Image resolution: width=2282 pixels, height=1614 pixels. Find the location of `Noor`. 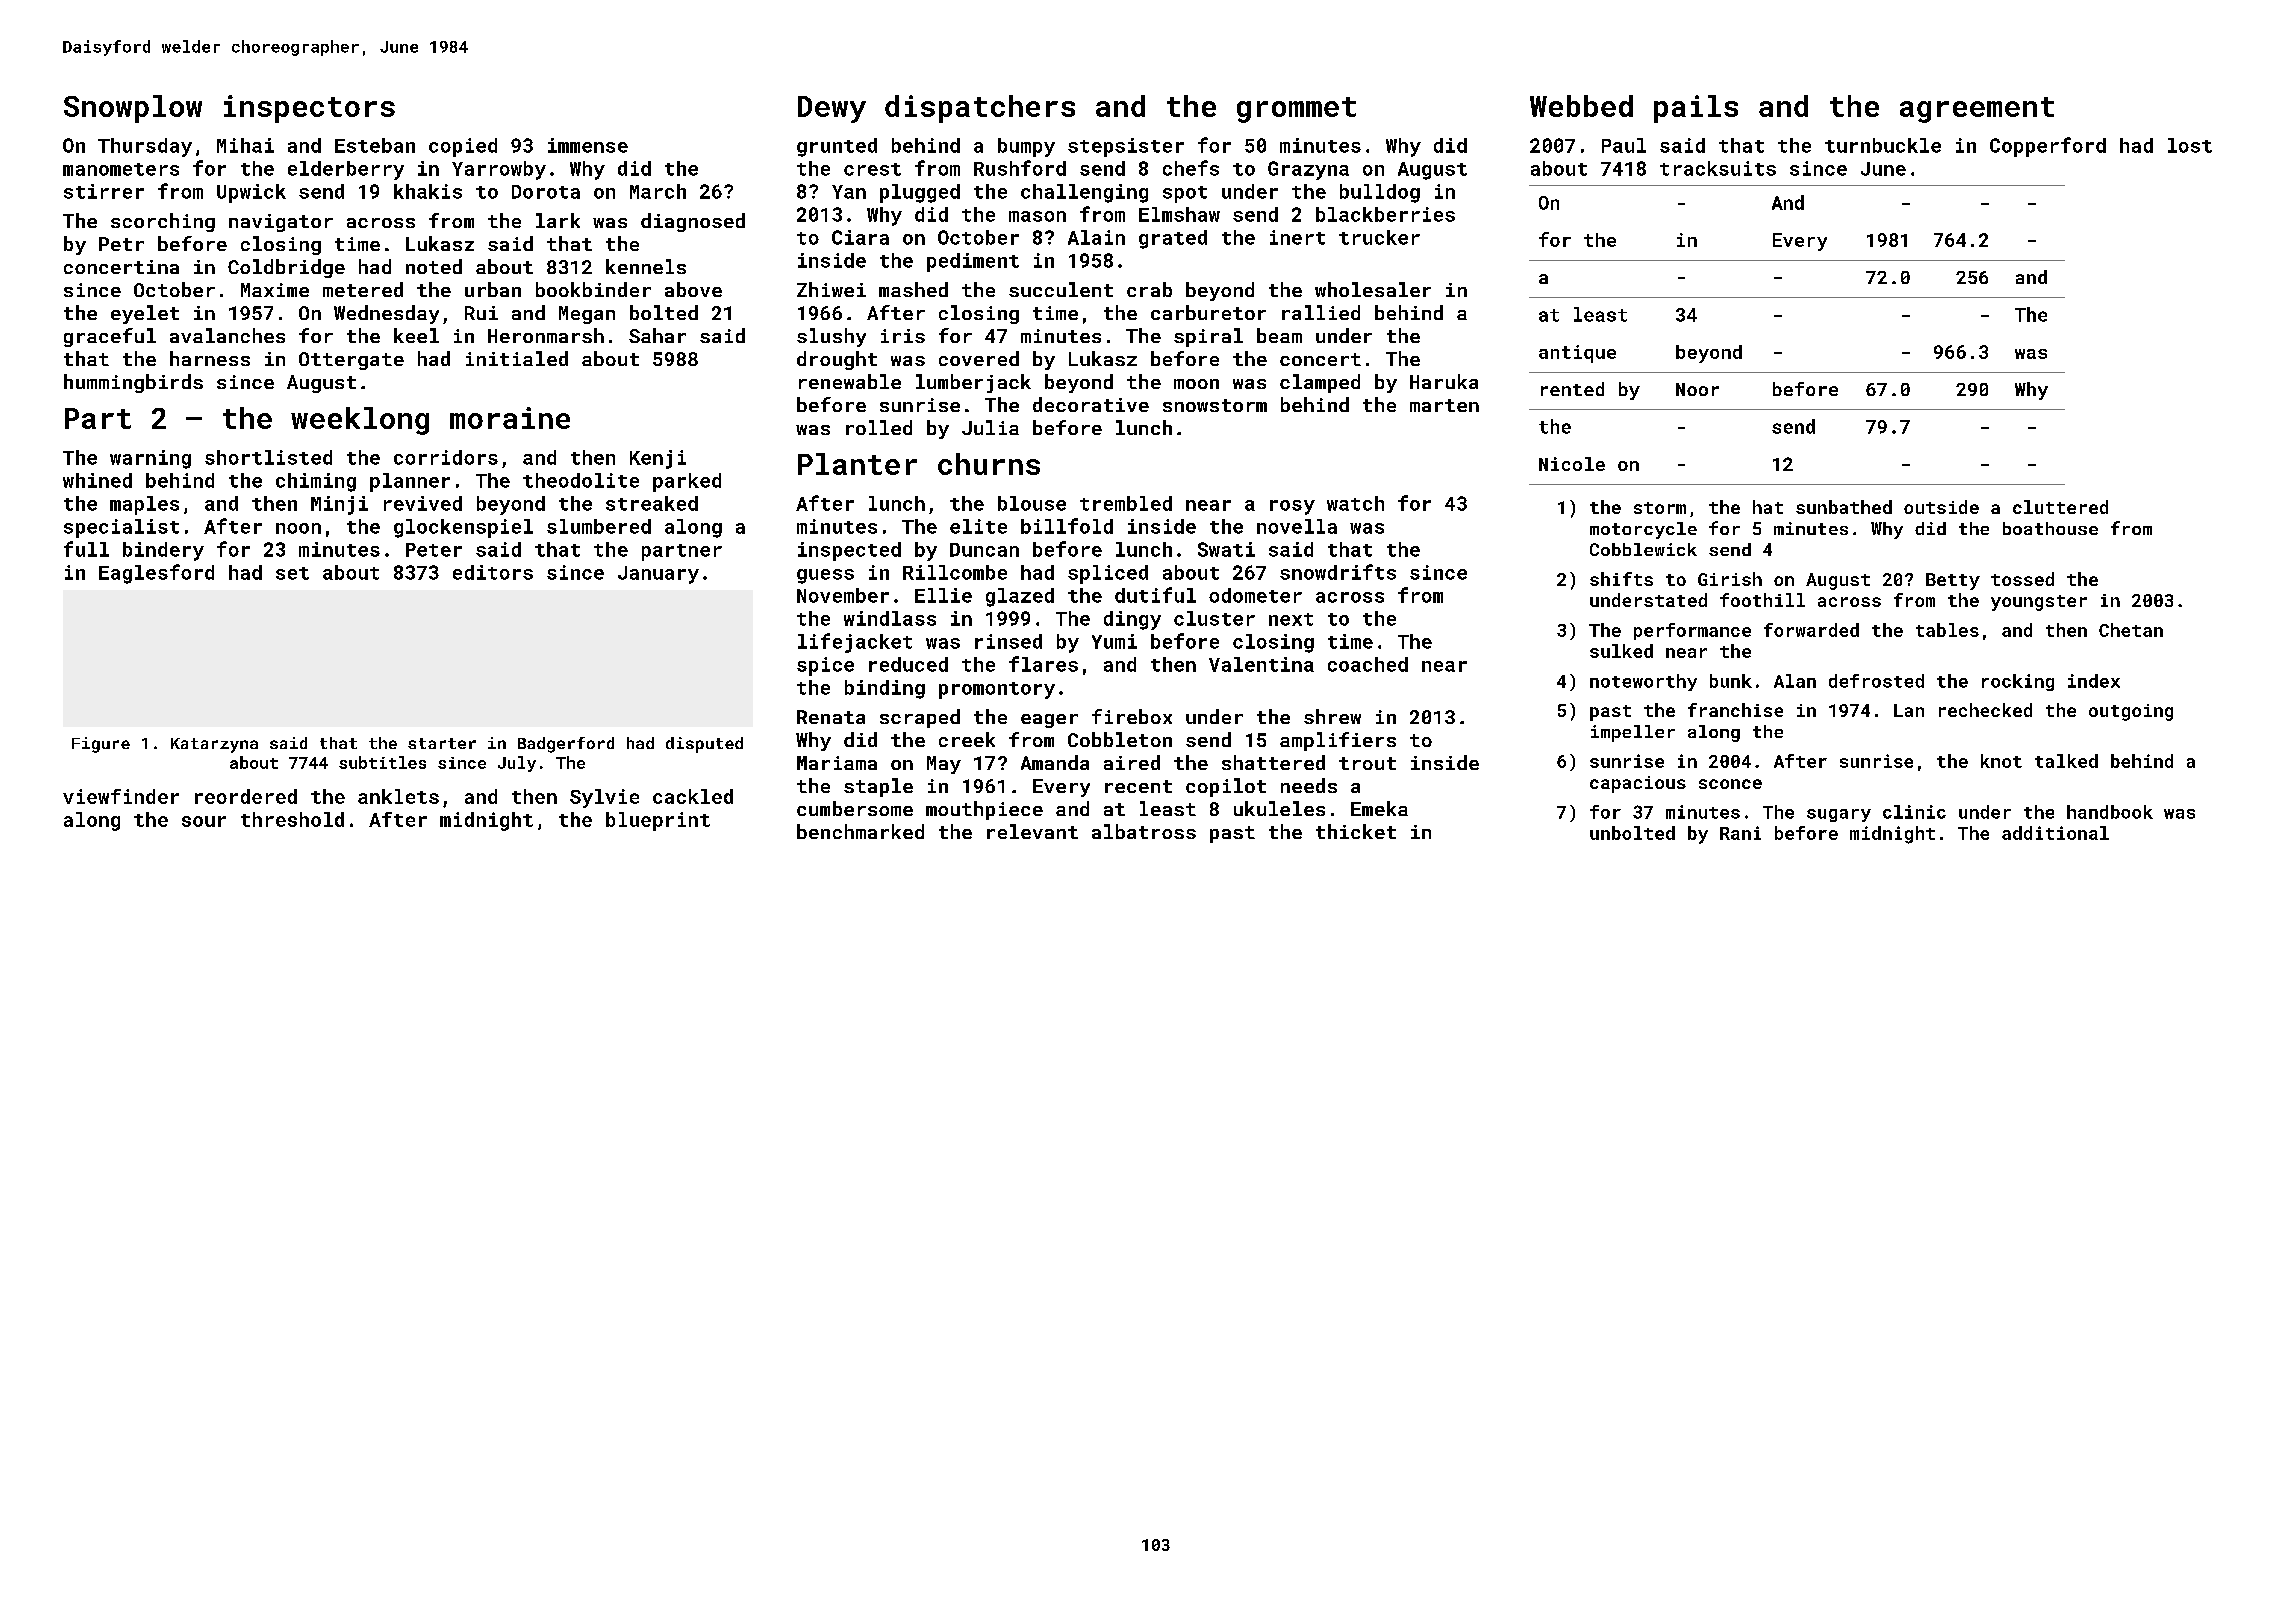

Noor is located at coordinates (1697, 389).
